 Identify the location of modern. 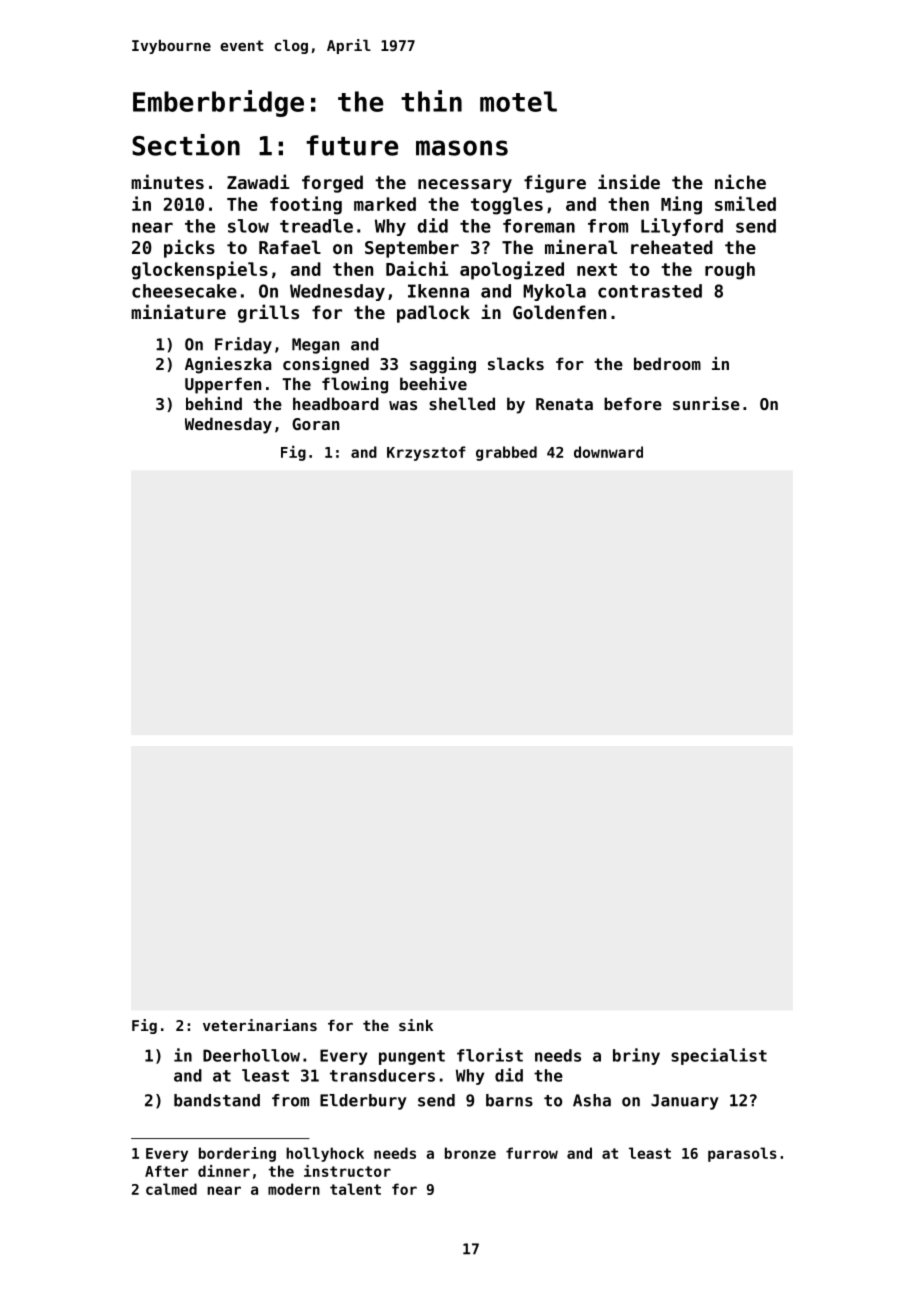
(294, 1189).
